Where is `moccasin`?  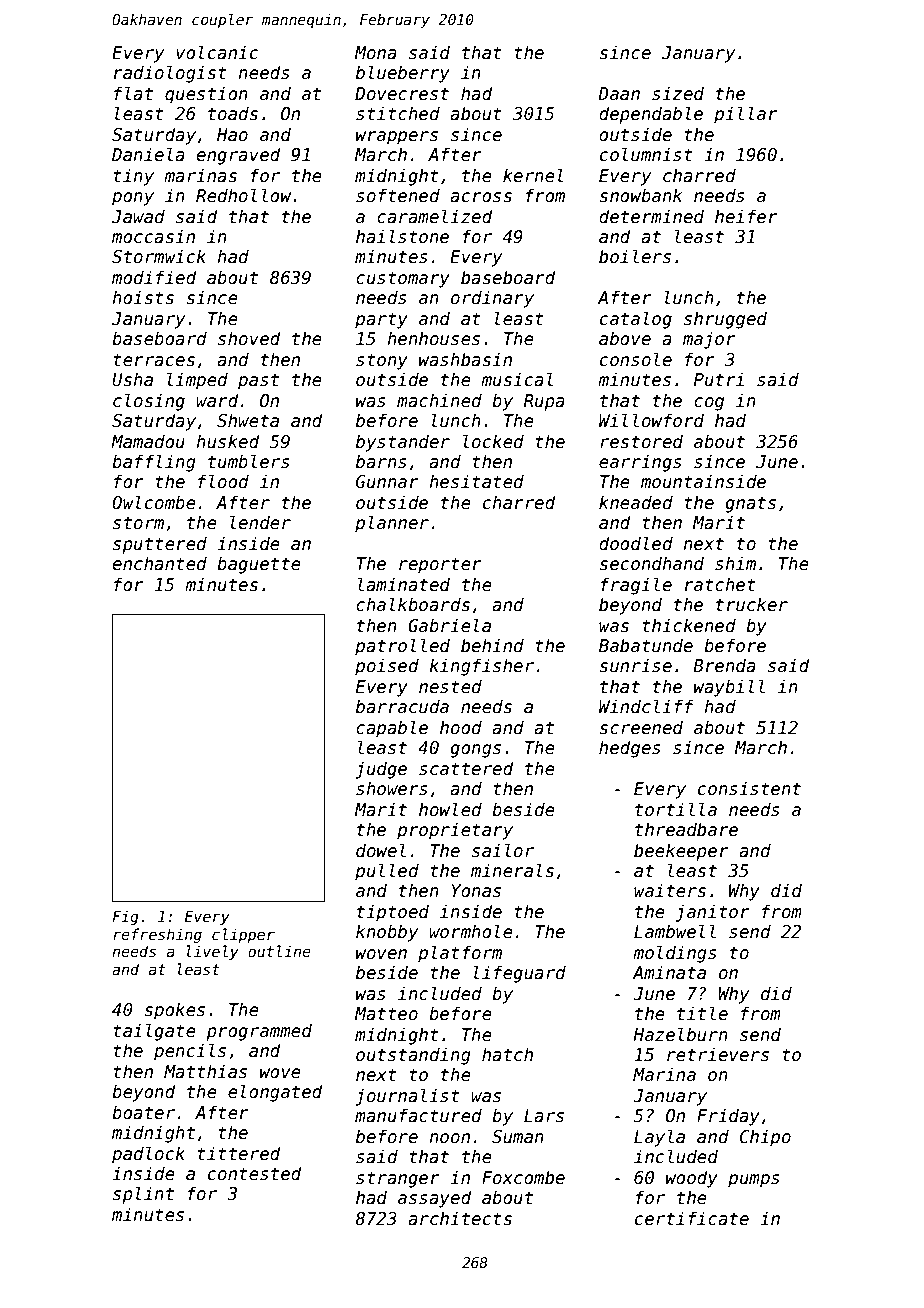 moccasin is located at coordinates (153, 236).
